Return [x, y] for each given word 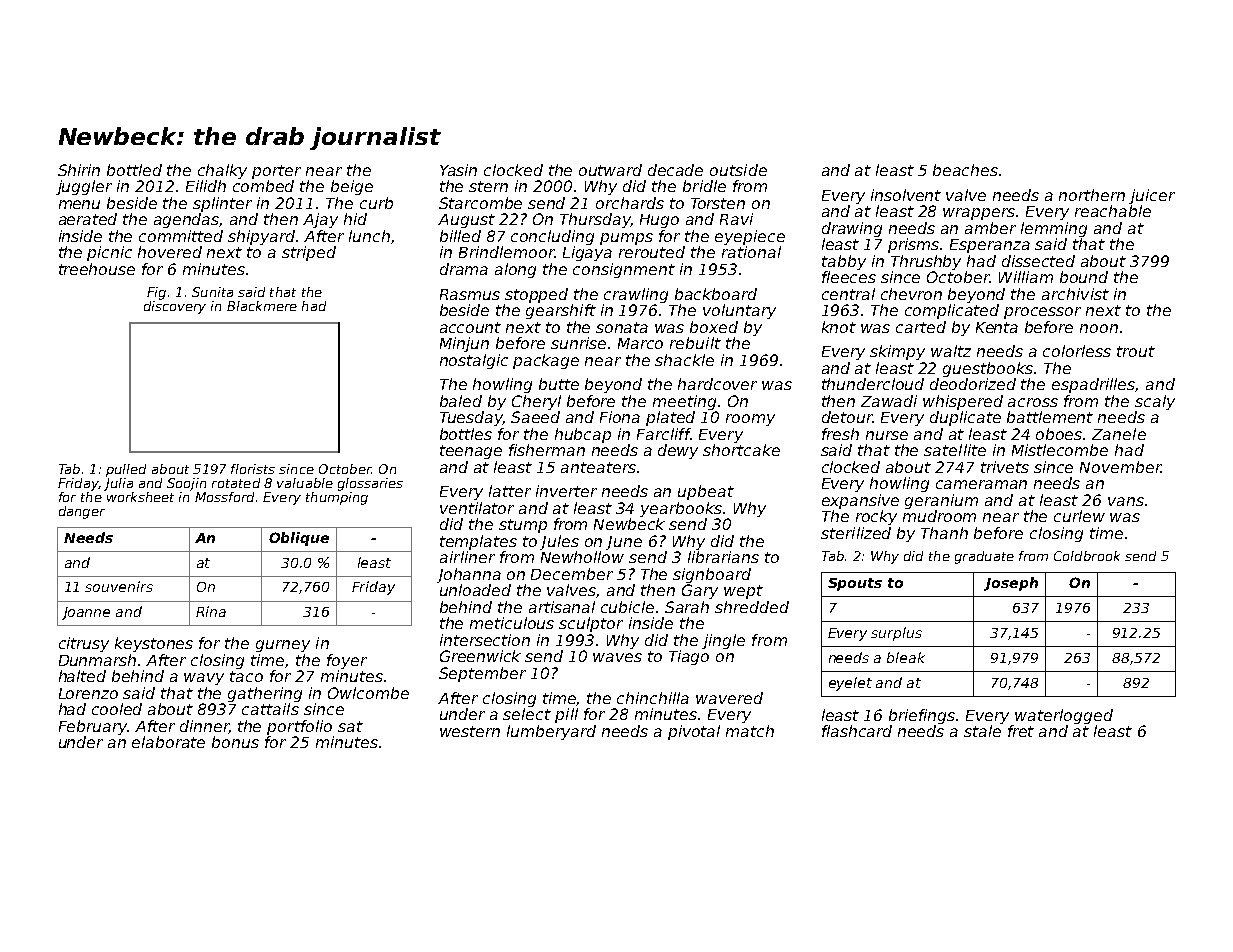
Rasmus [470, 294]
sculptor [591, 624]
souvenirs [119, 586]
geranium [941, 501]
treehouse [97, 269]
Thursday [595, 220]
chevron [911, 294]
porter [276, 172]
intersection [485, 640]
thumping [337, 498]
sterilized [856, 533]
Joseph [1011, 584]
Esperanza [990, 246]
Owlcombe [368, 693]
